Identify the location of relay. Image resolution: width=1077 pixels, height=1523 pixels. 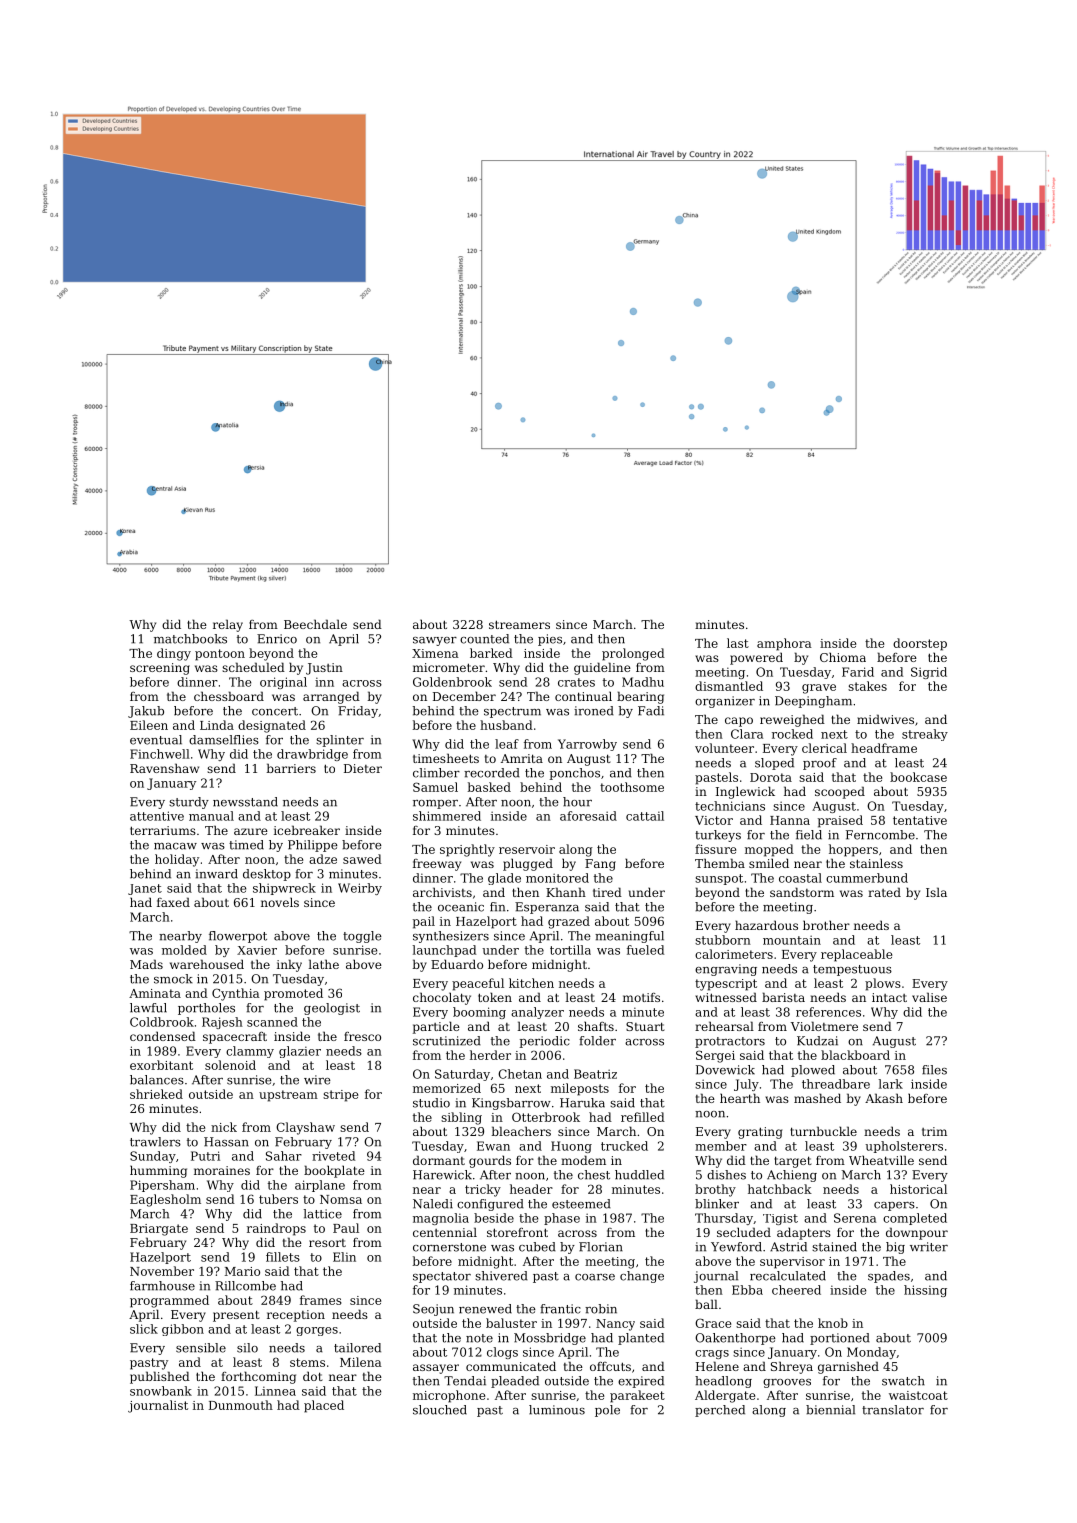
(228, 625).
